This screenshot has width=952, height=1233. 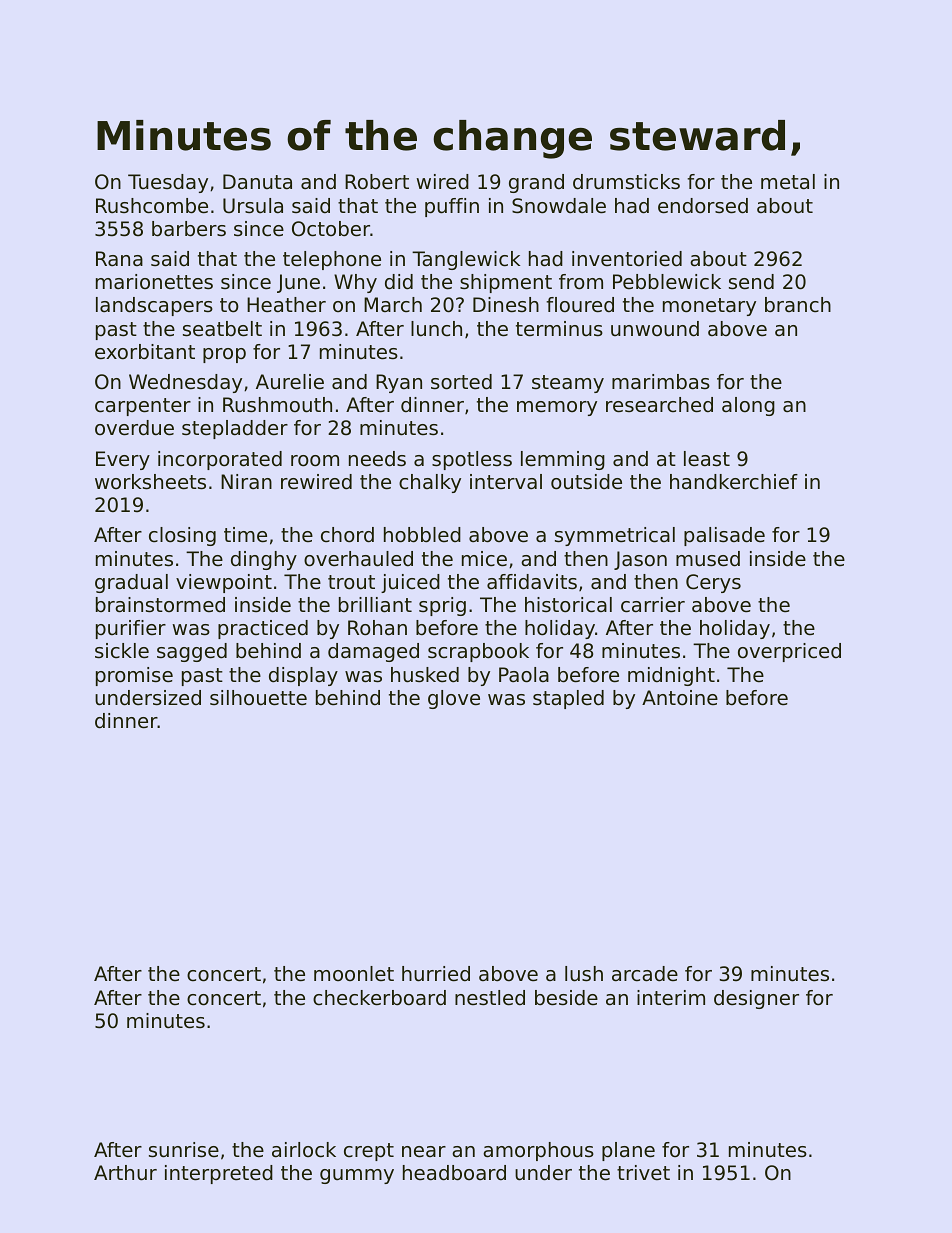 I want to click on purifier, so click(x=131, y=629).
